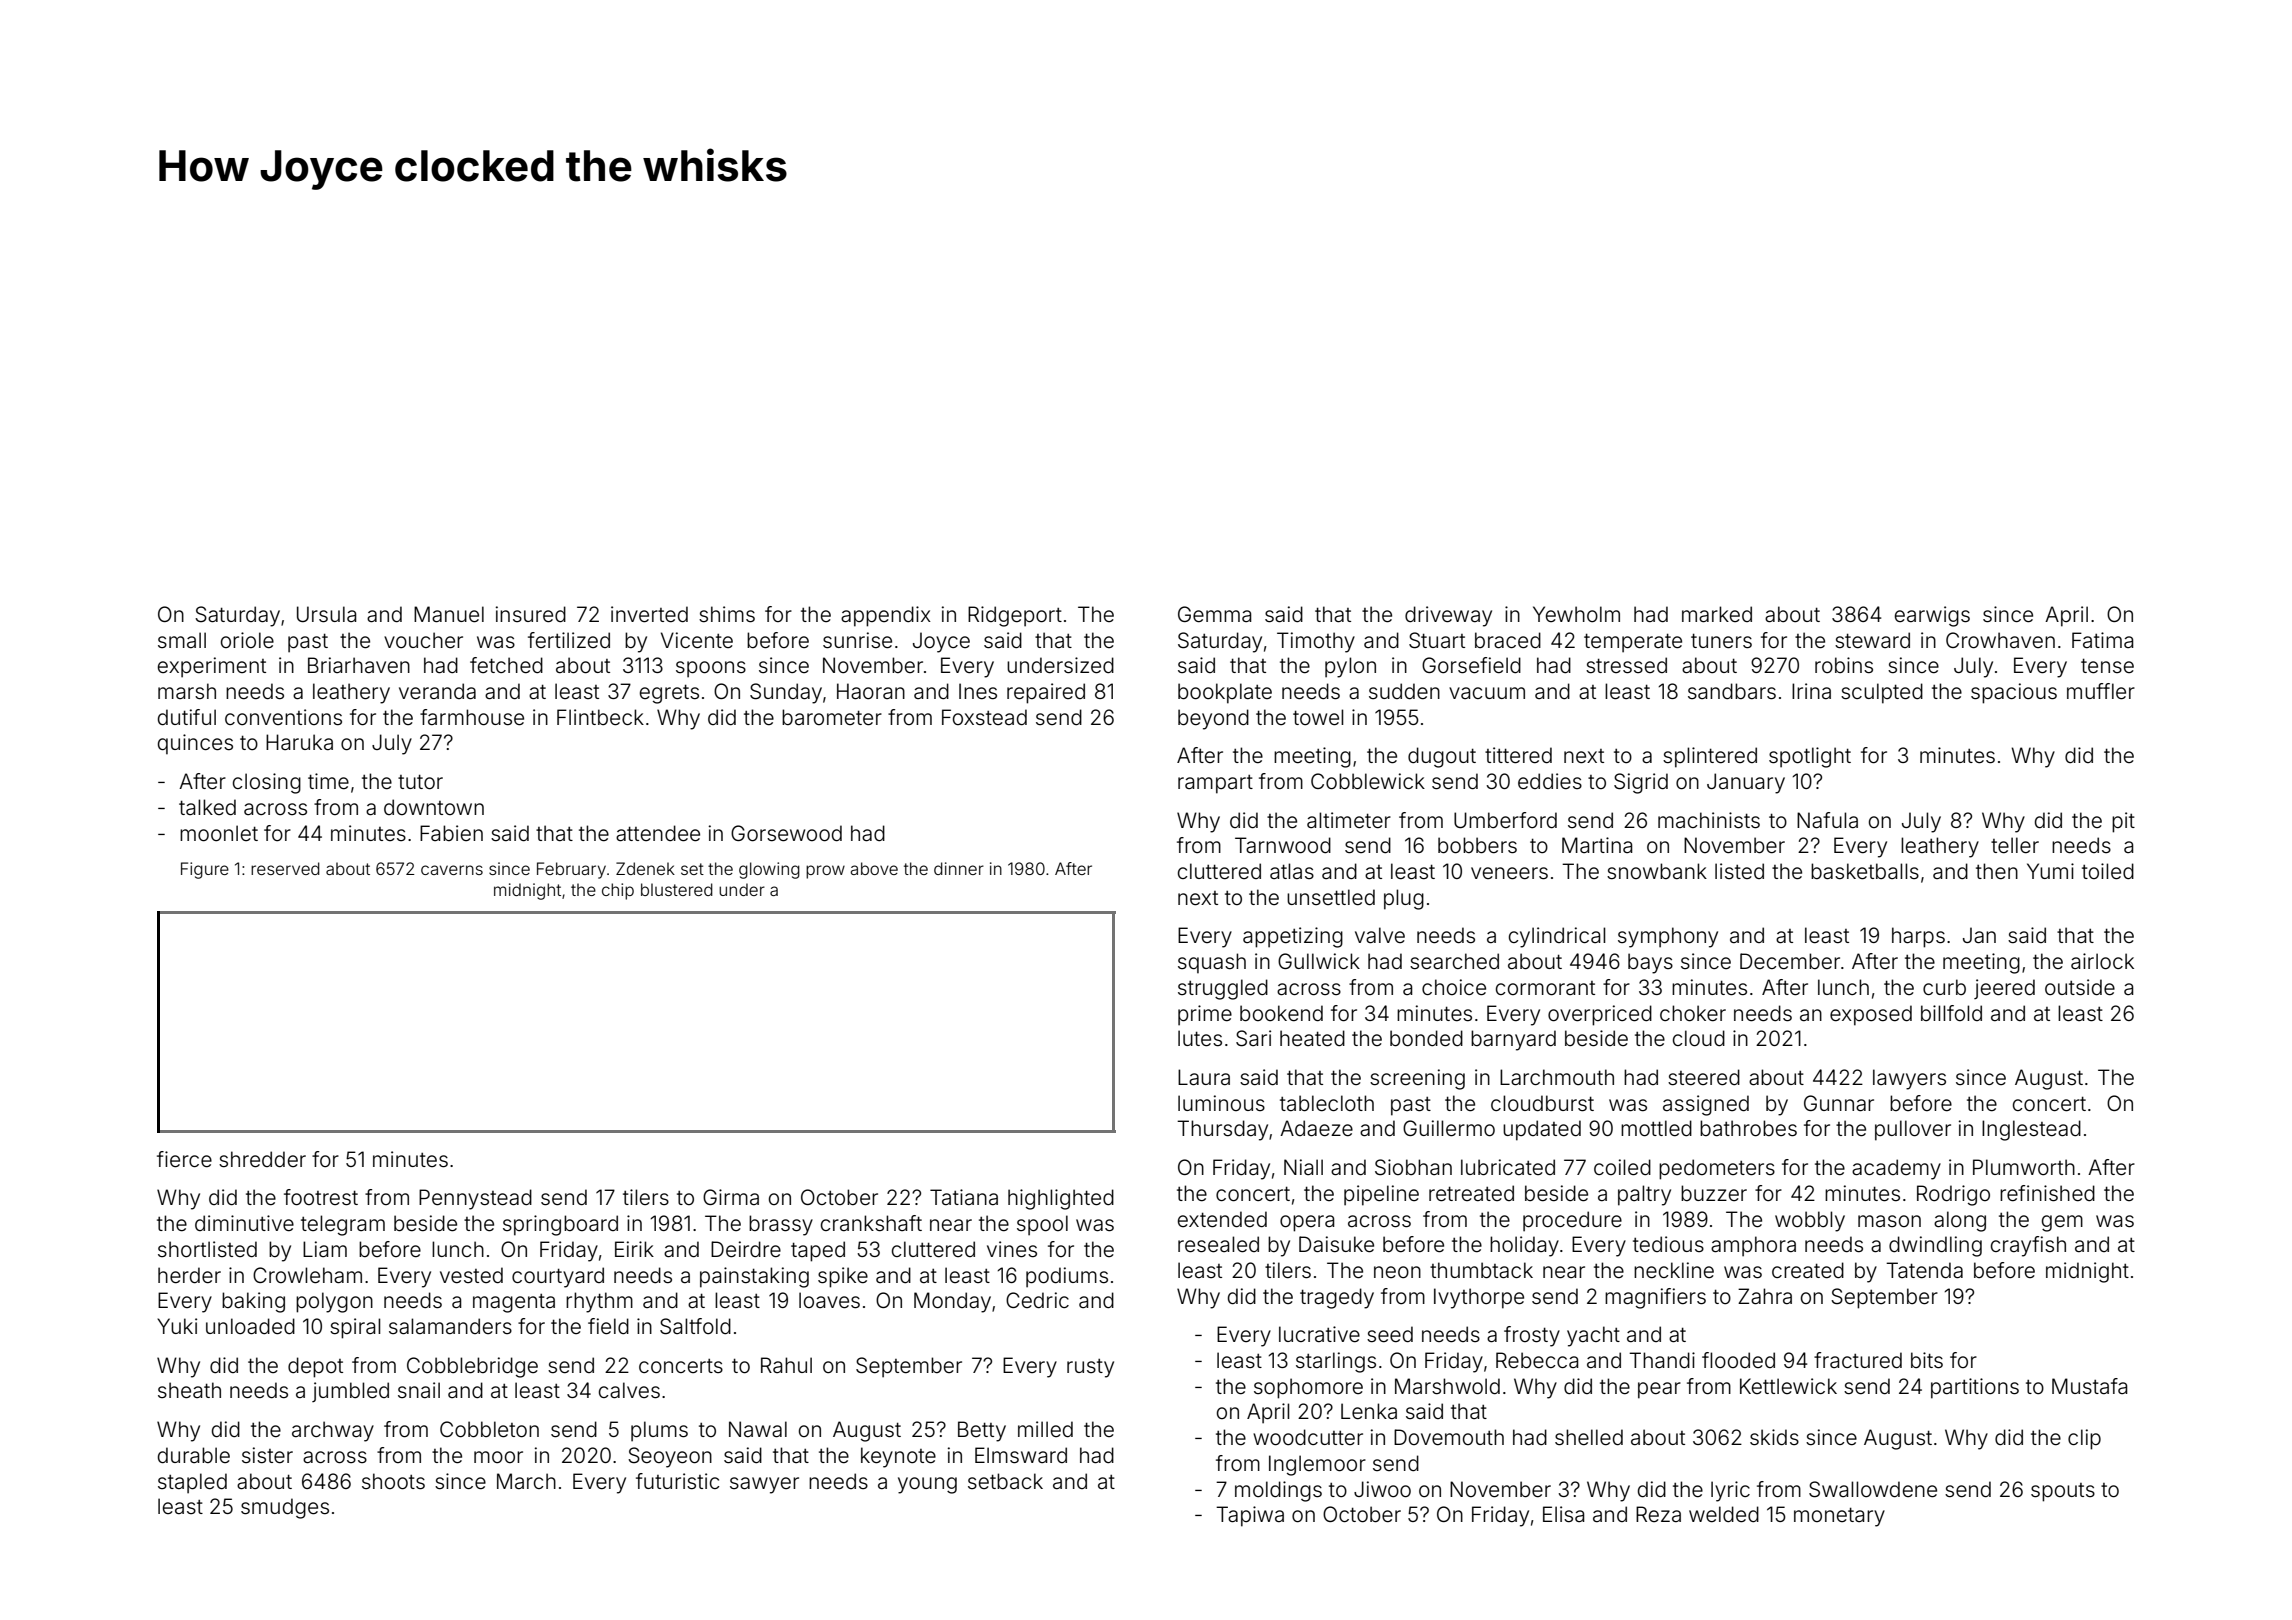  Describe the element at coordinates (285, 1508) in the screenshot. I see `smudges` at that location.
